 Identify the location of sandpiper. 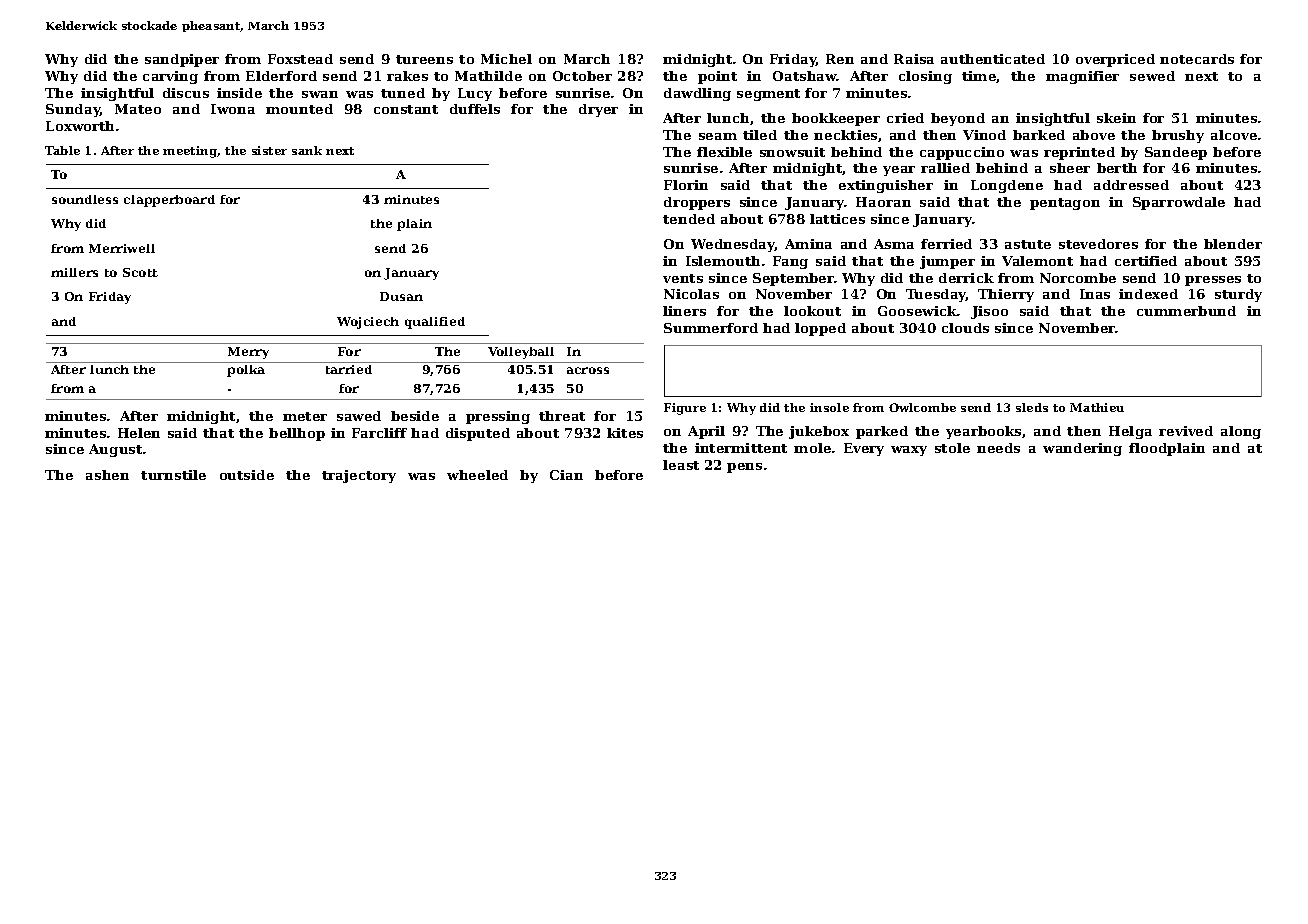
(182, 60).
